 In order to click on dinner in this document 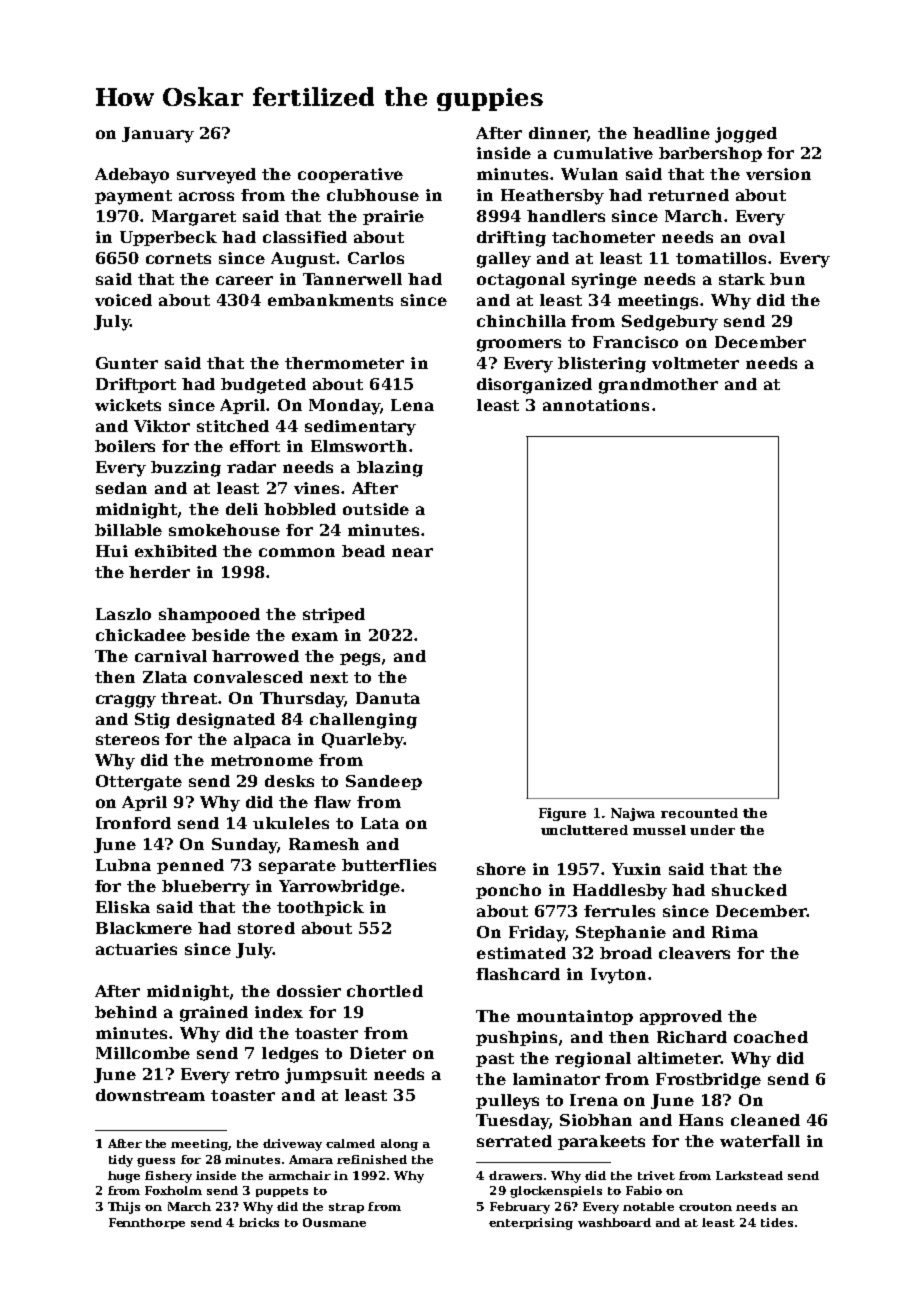, I will do `click(558, 133)`.
